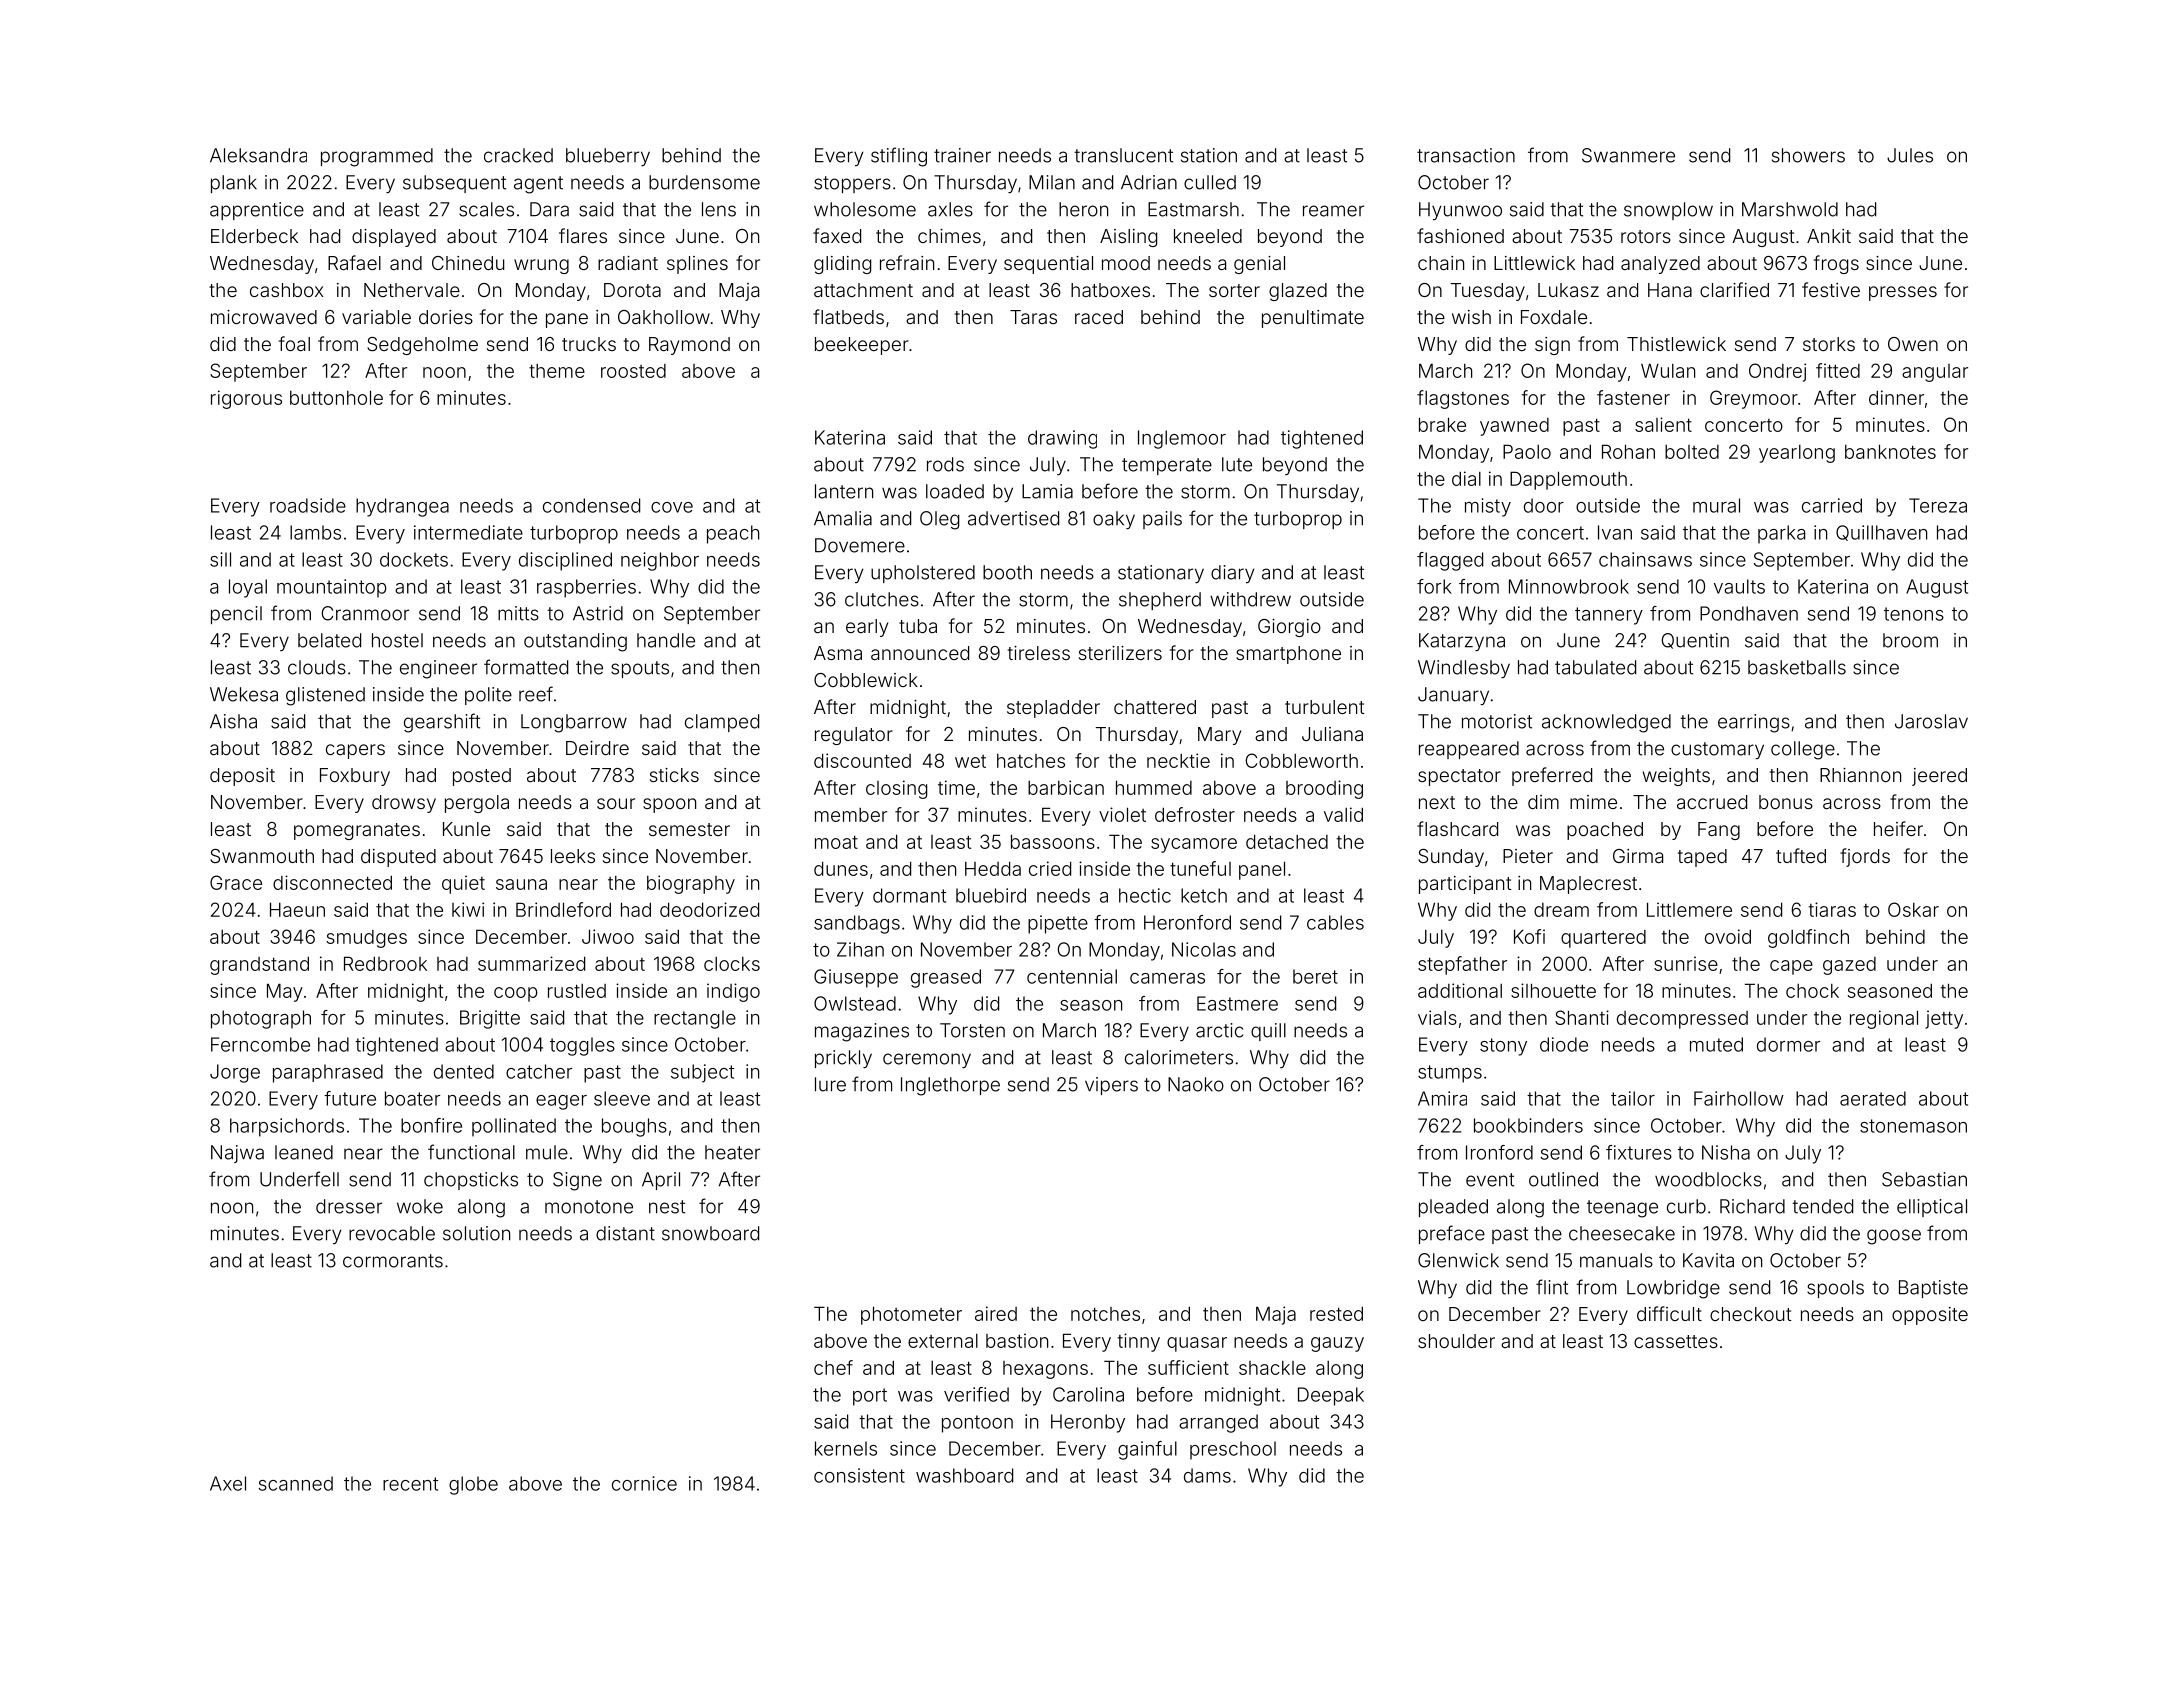 The image size is (2178, 1683). Describe the element at coordinates (945, 464) in the image. I see `rods` at that location.
